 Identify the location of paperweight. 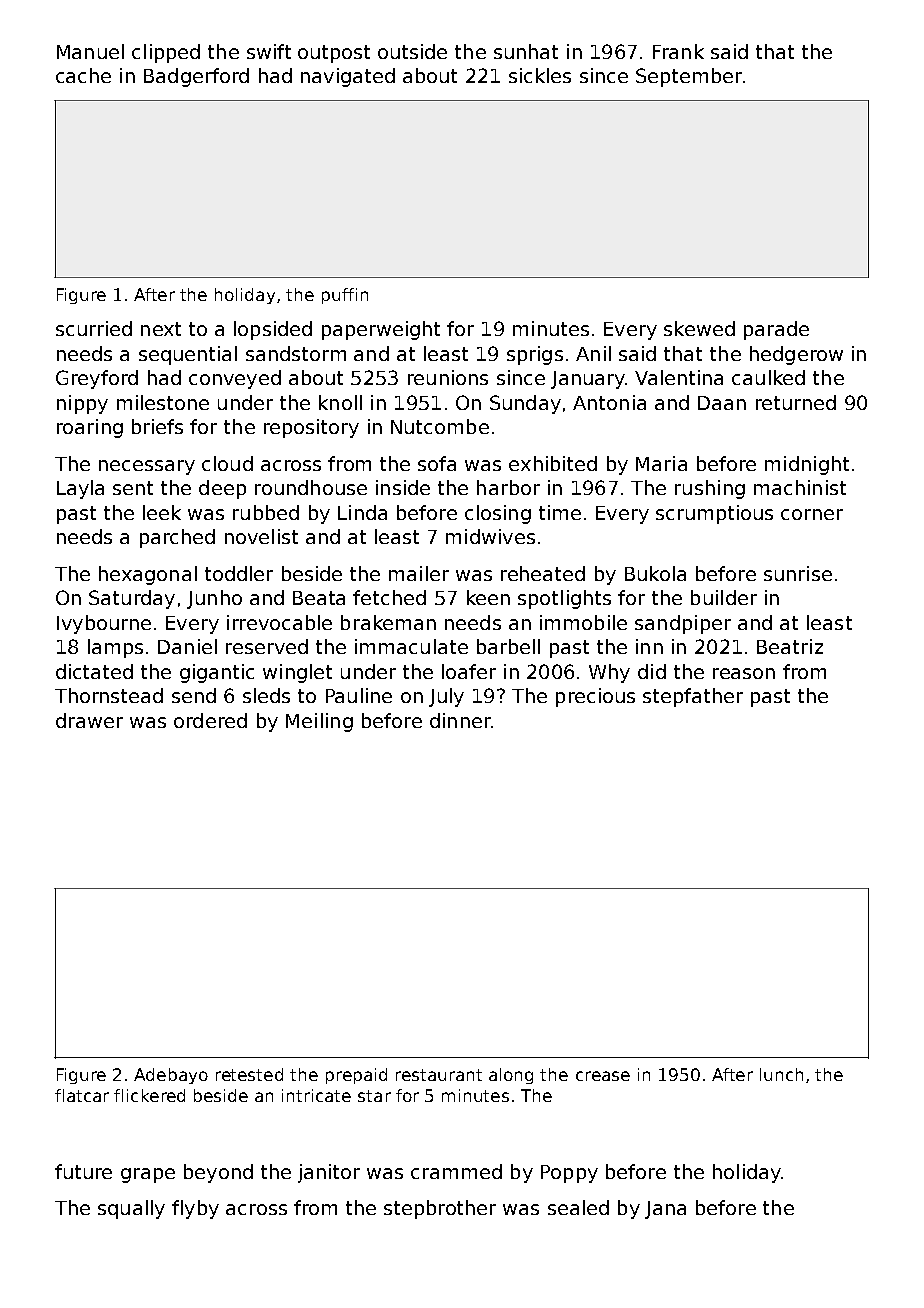
(381, 330).
